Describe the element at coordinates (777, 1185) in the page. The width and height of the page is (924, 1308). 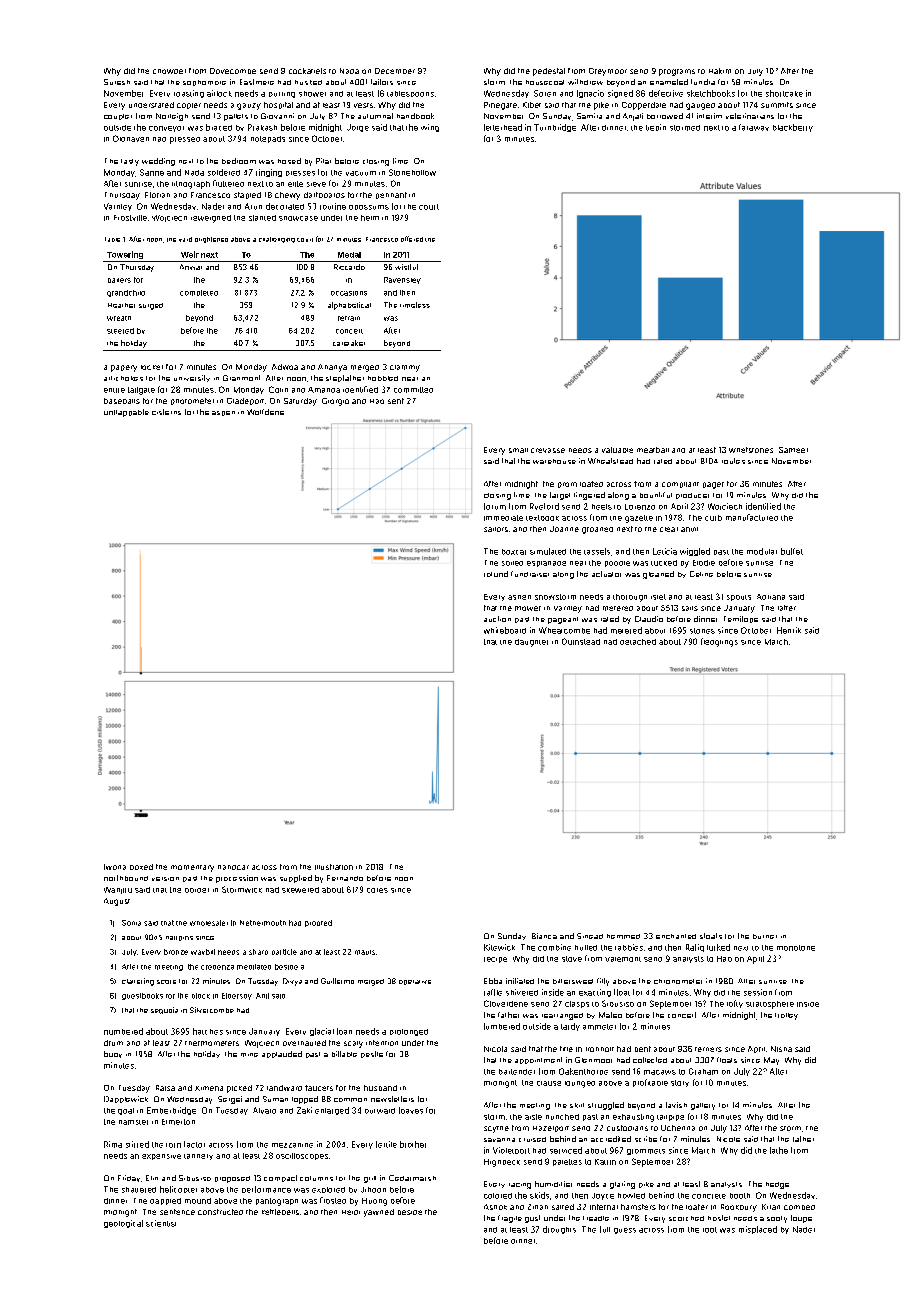
I see `hedge` at that location.
